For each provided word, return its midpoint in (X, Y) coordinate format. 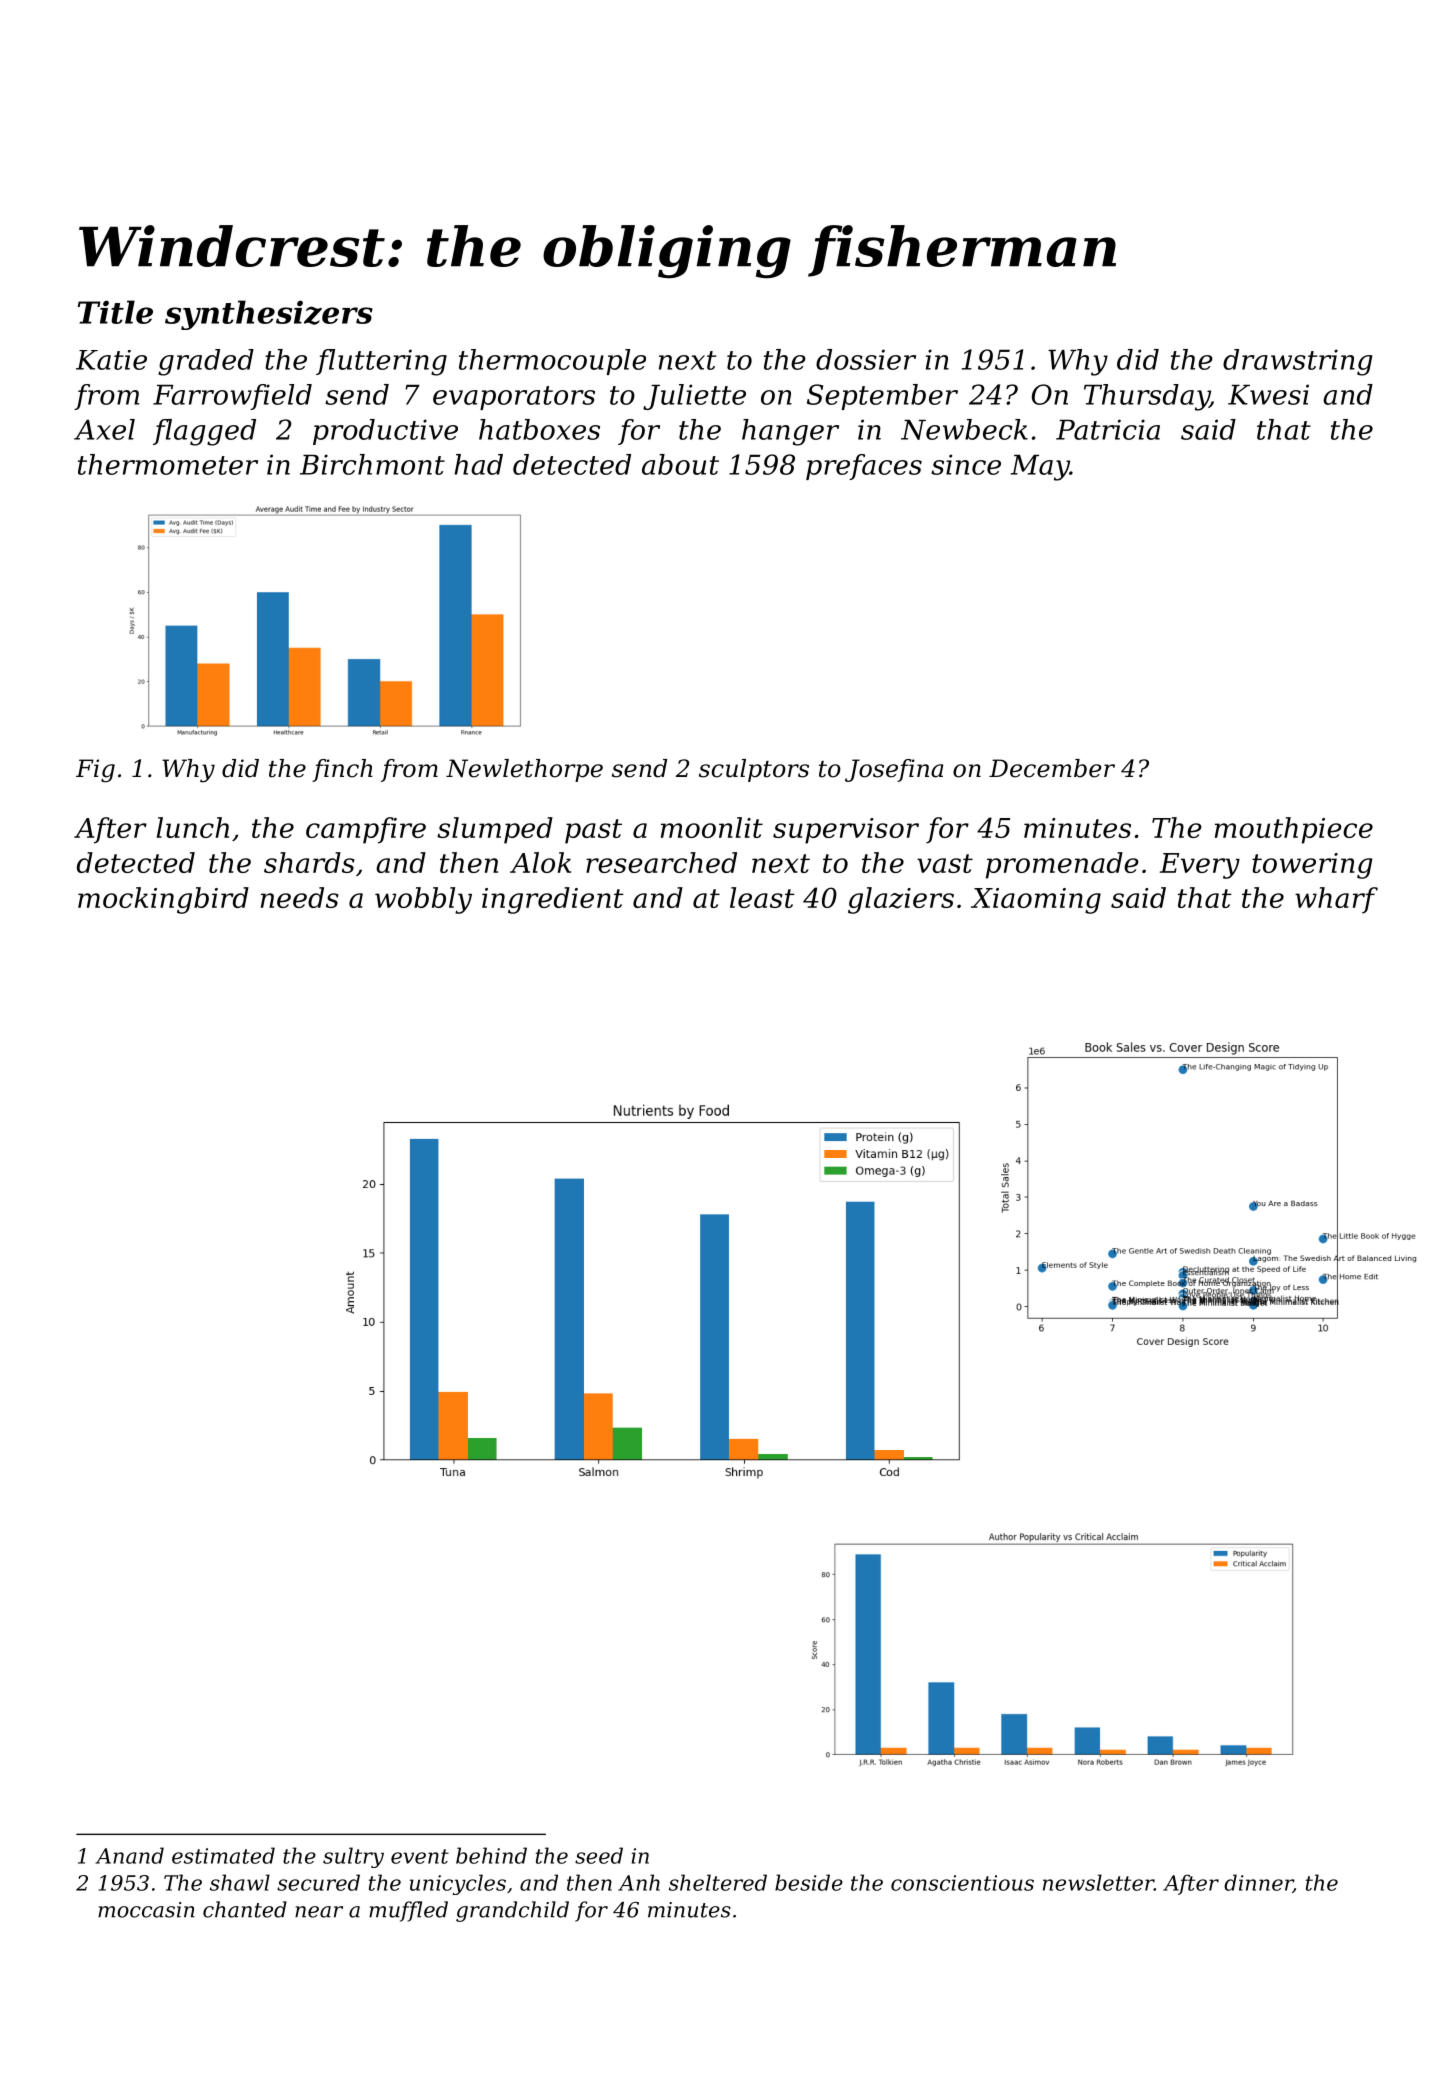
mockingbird (163, 900)
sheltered (718, 1882)
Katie (111, 360)
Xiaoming (1036, 901)
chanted (245, 1909)
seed (599, 1855)
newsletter (1098, 1882)
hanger (790, 432)
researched (661, 862)
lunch (193, 827)
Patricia (1108, 429)
